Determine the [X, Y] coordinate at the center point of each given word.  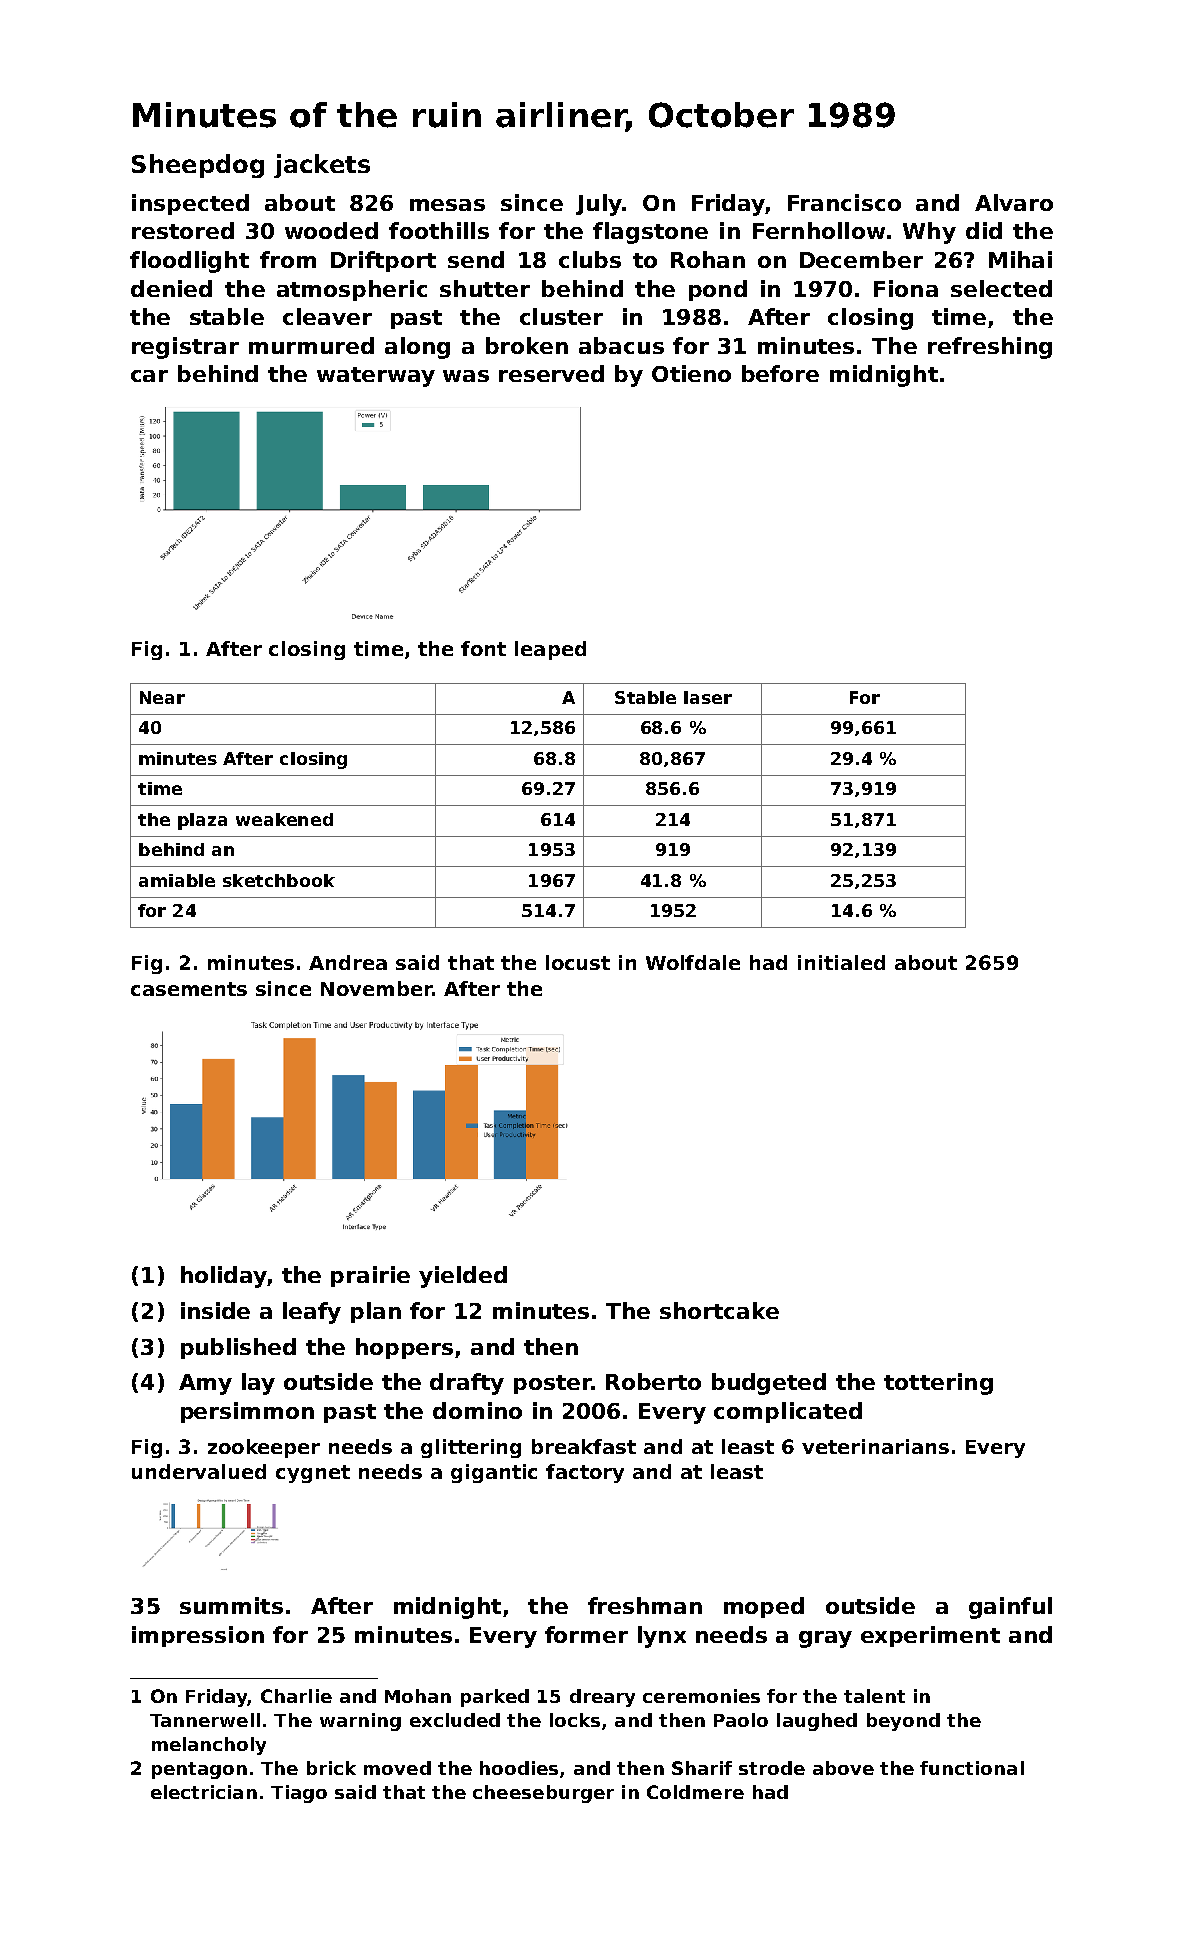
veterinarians [875, 1446]
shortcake [719, 1310]
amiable [177, 880]
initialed [841, 962]
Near [162, 697]
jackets [322, 166]
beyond [903, 1722]
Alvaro [1014, 202]
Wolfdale [693, 962]
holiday [224, 1277]
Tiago [299, 1794]
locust [578, 962]
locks [575, 1720]
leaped [550, 650]
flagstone [650, 233]
